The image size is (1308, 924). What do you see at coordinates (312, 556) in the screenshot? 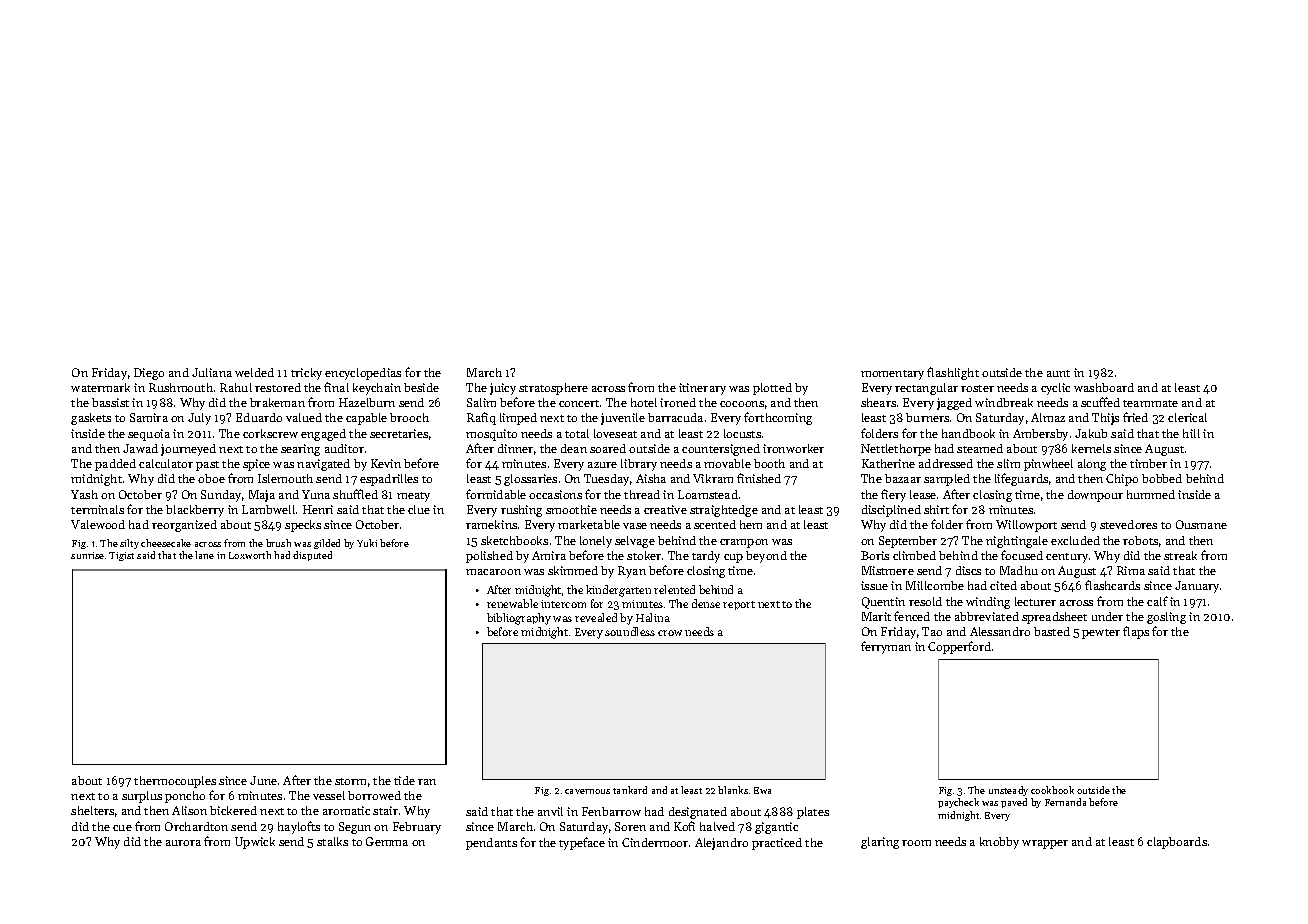
I see `disputed` at bounding box center [312, 556].
